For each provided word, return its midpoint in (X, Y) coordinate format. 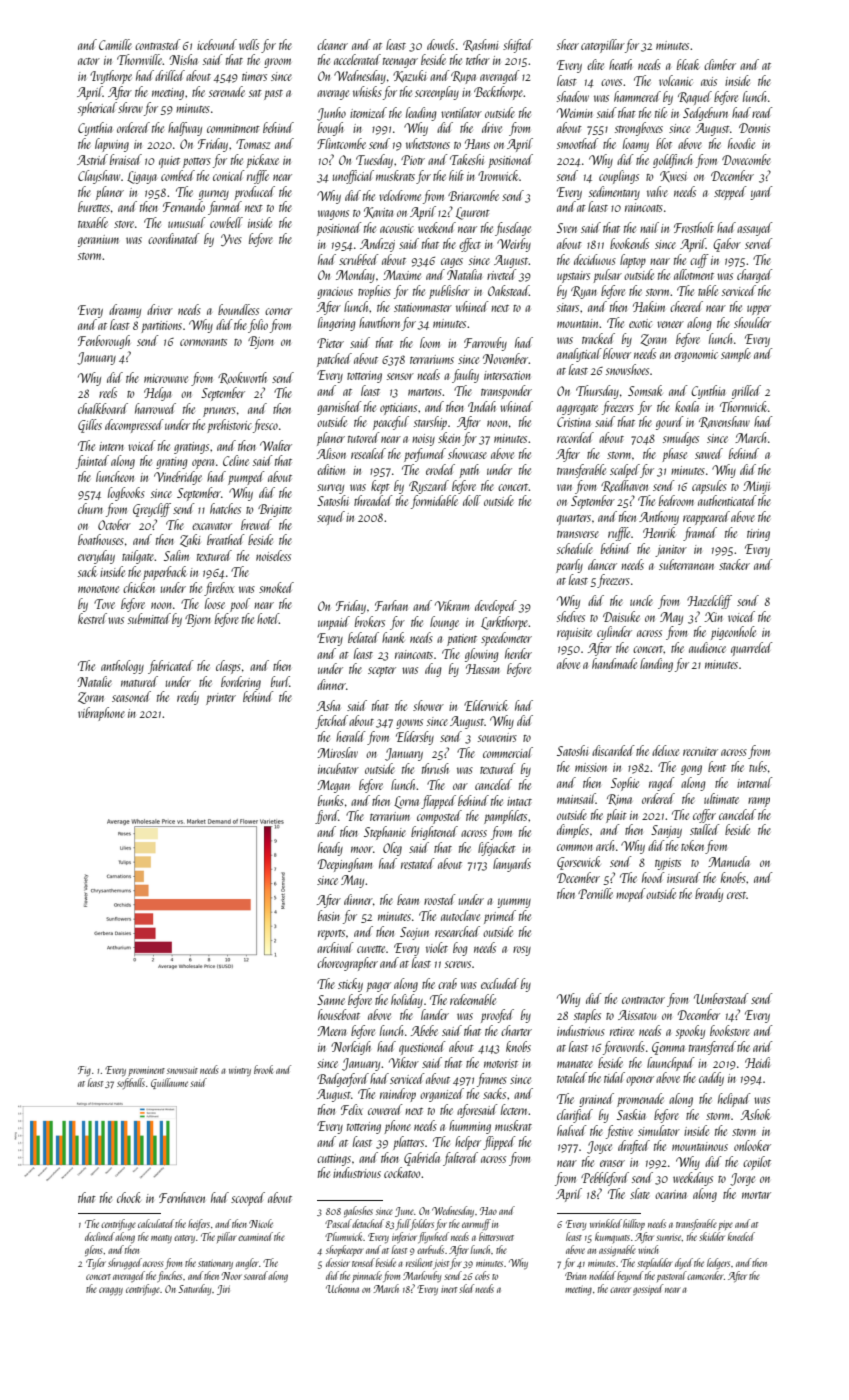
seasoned (131, 696)
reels (108, 392)
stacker (734, 564)
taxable (93, 222)
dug (433, 670)
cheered (686, 306)
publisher (449, 292)
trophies (374, 292)
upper (759, 310)
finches (169, 1276)
